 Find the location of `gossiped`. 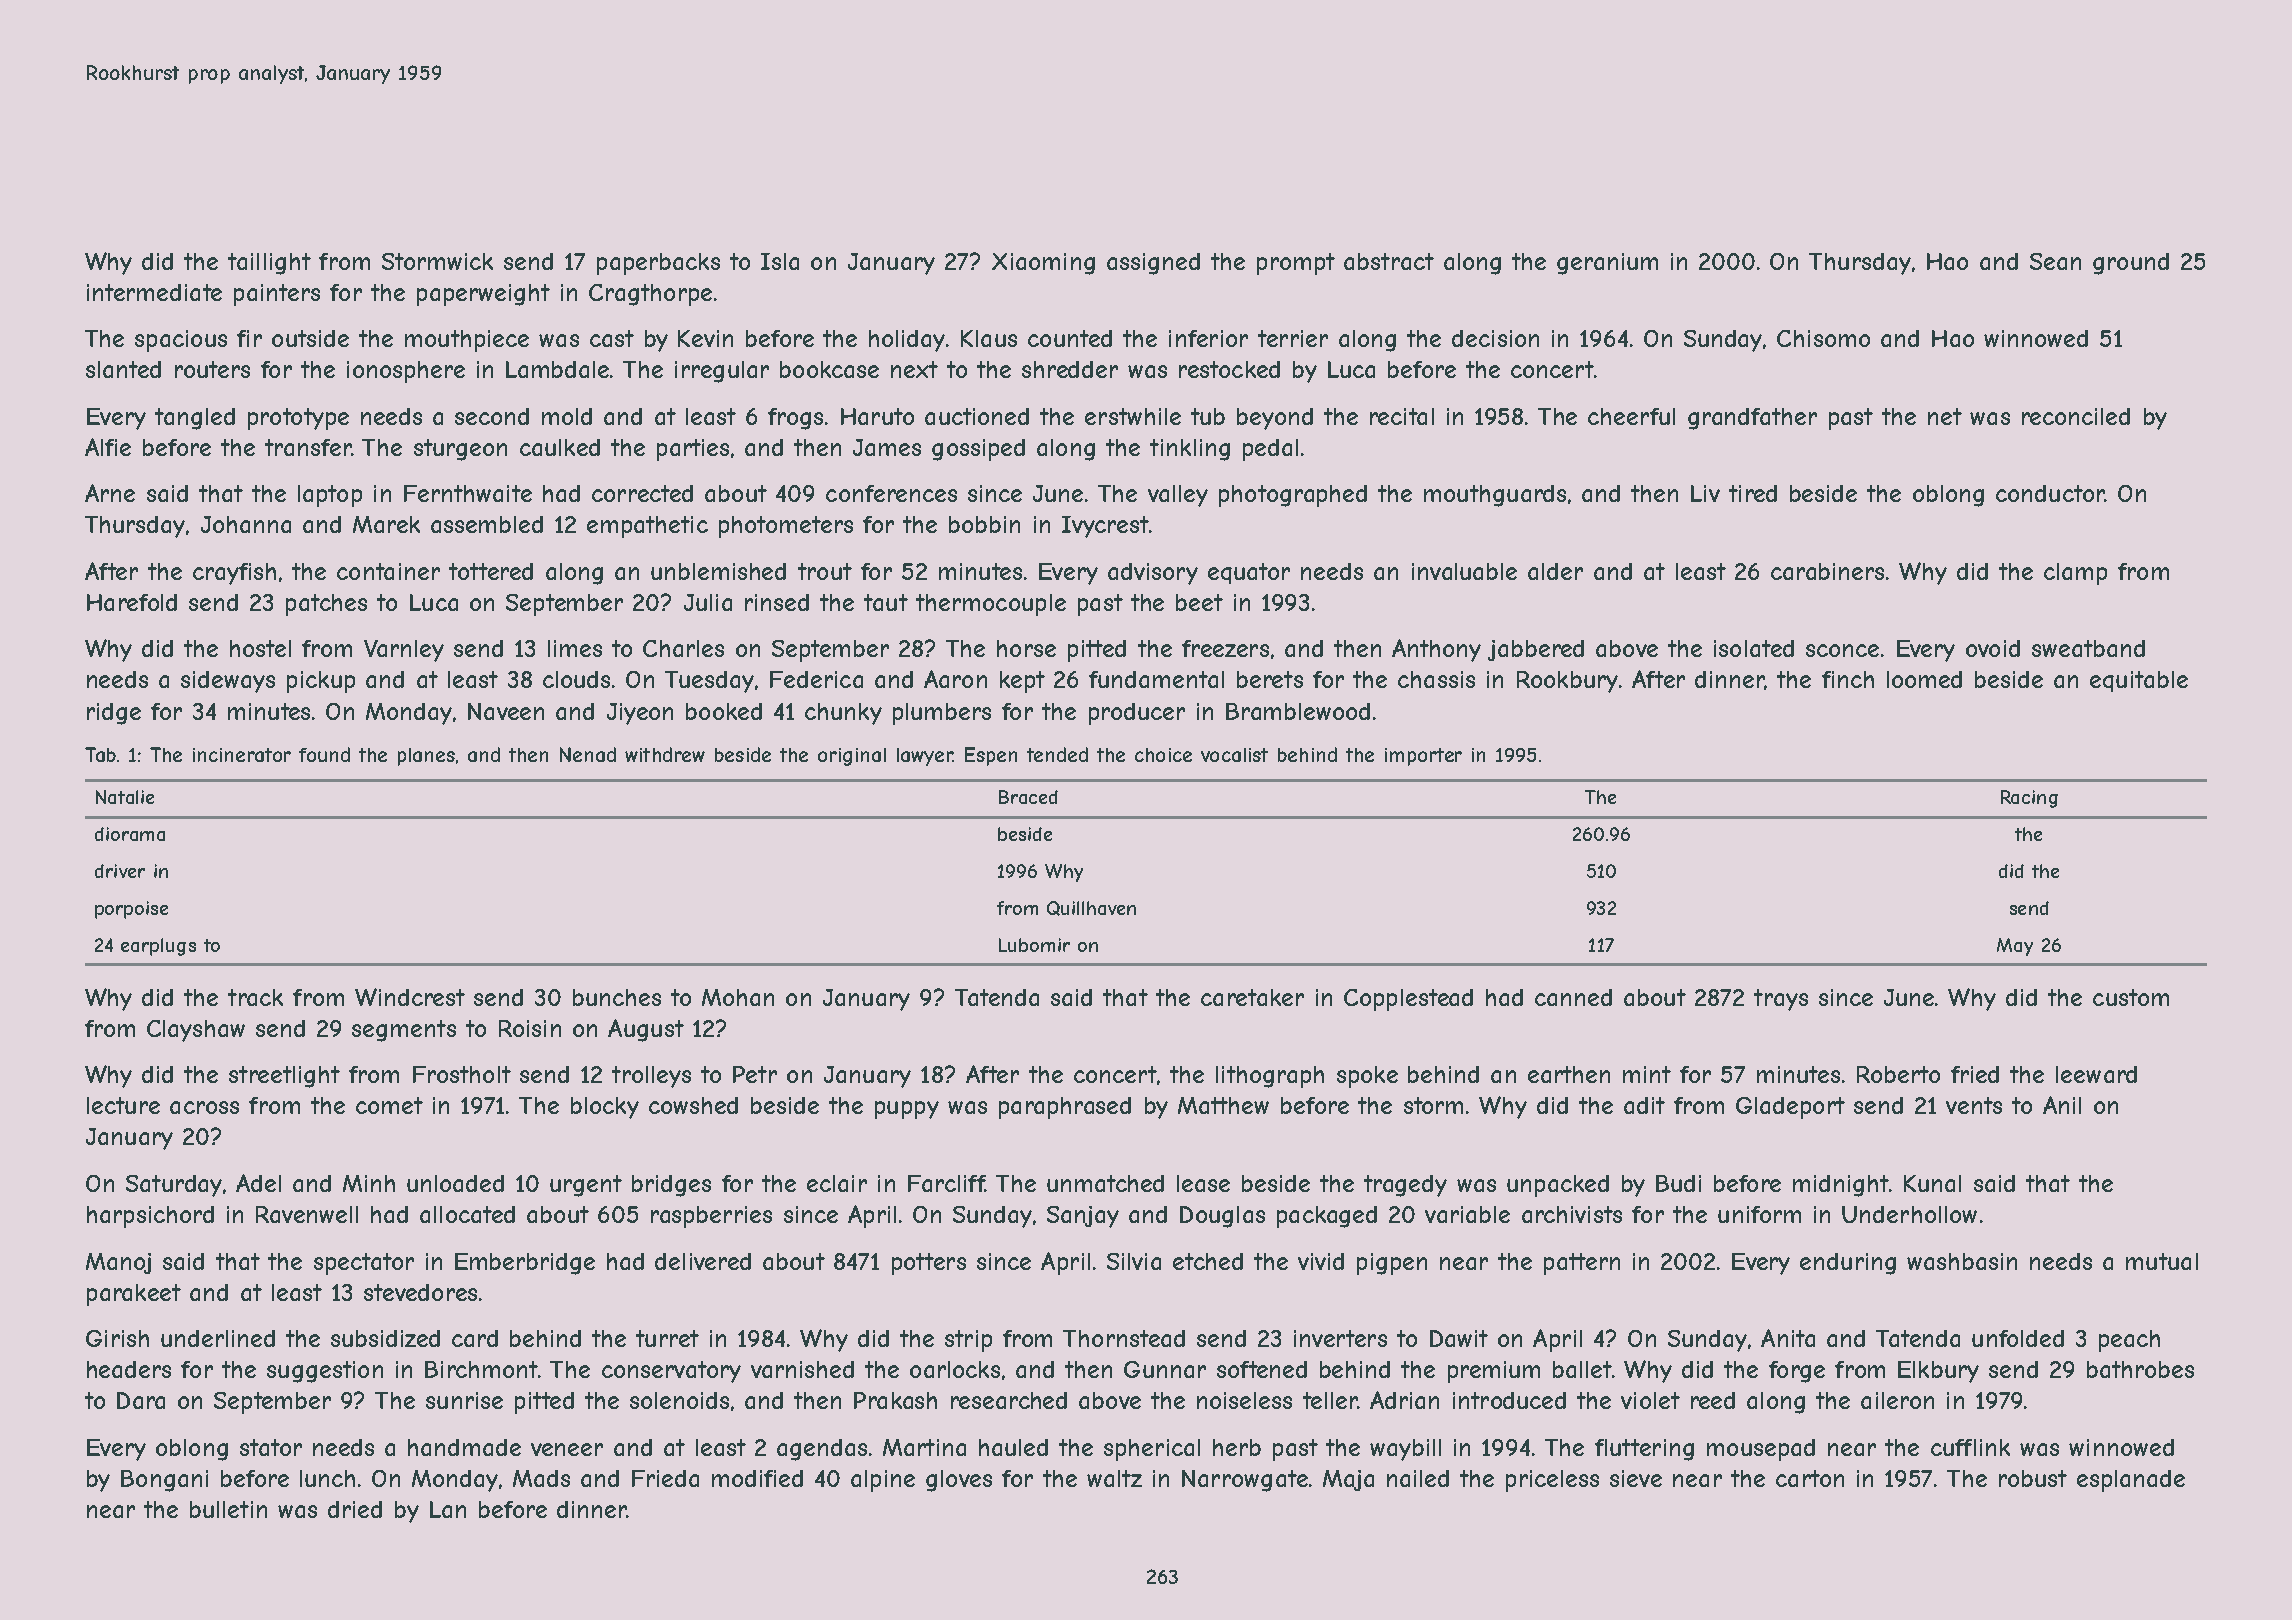

gossiped is located at coordinates (978, 450).
